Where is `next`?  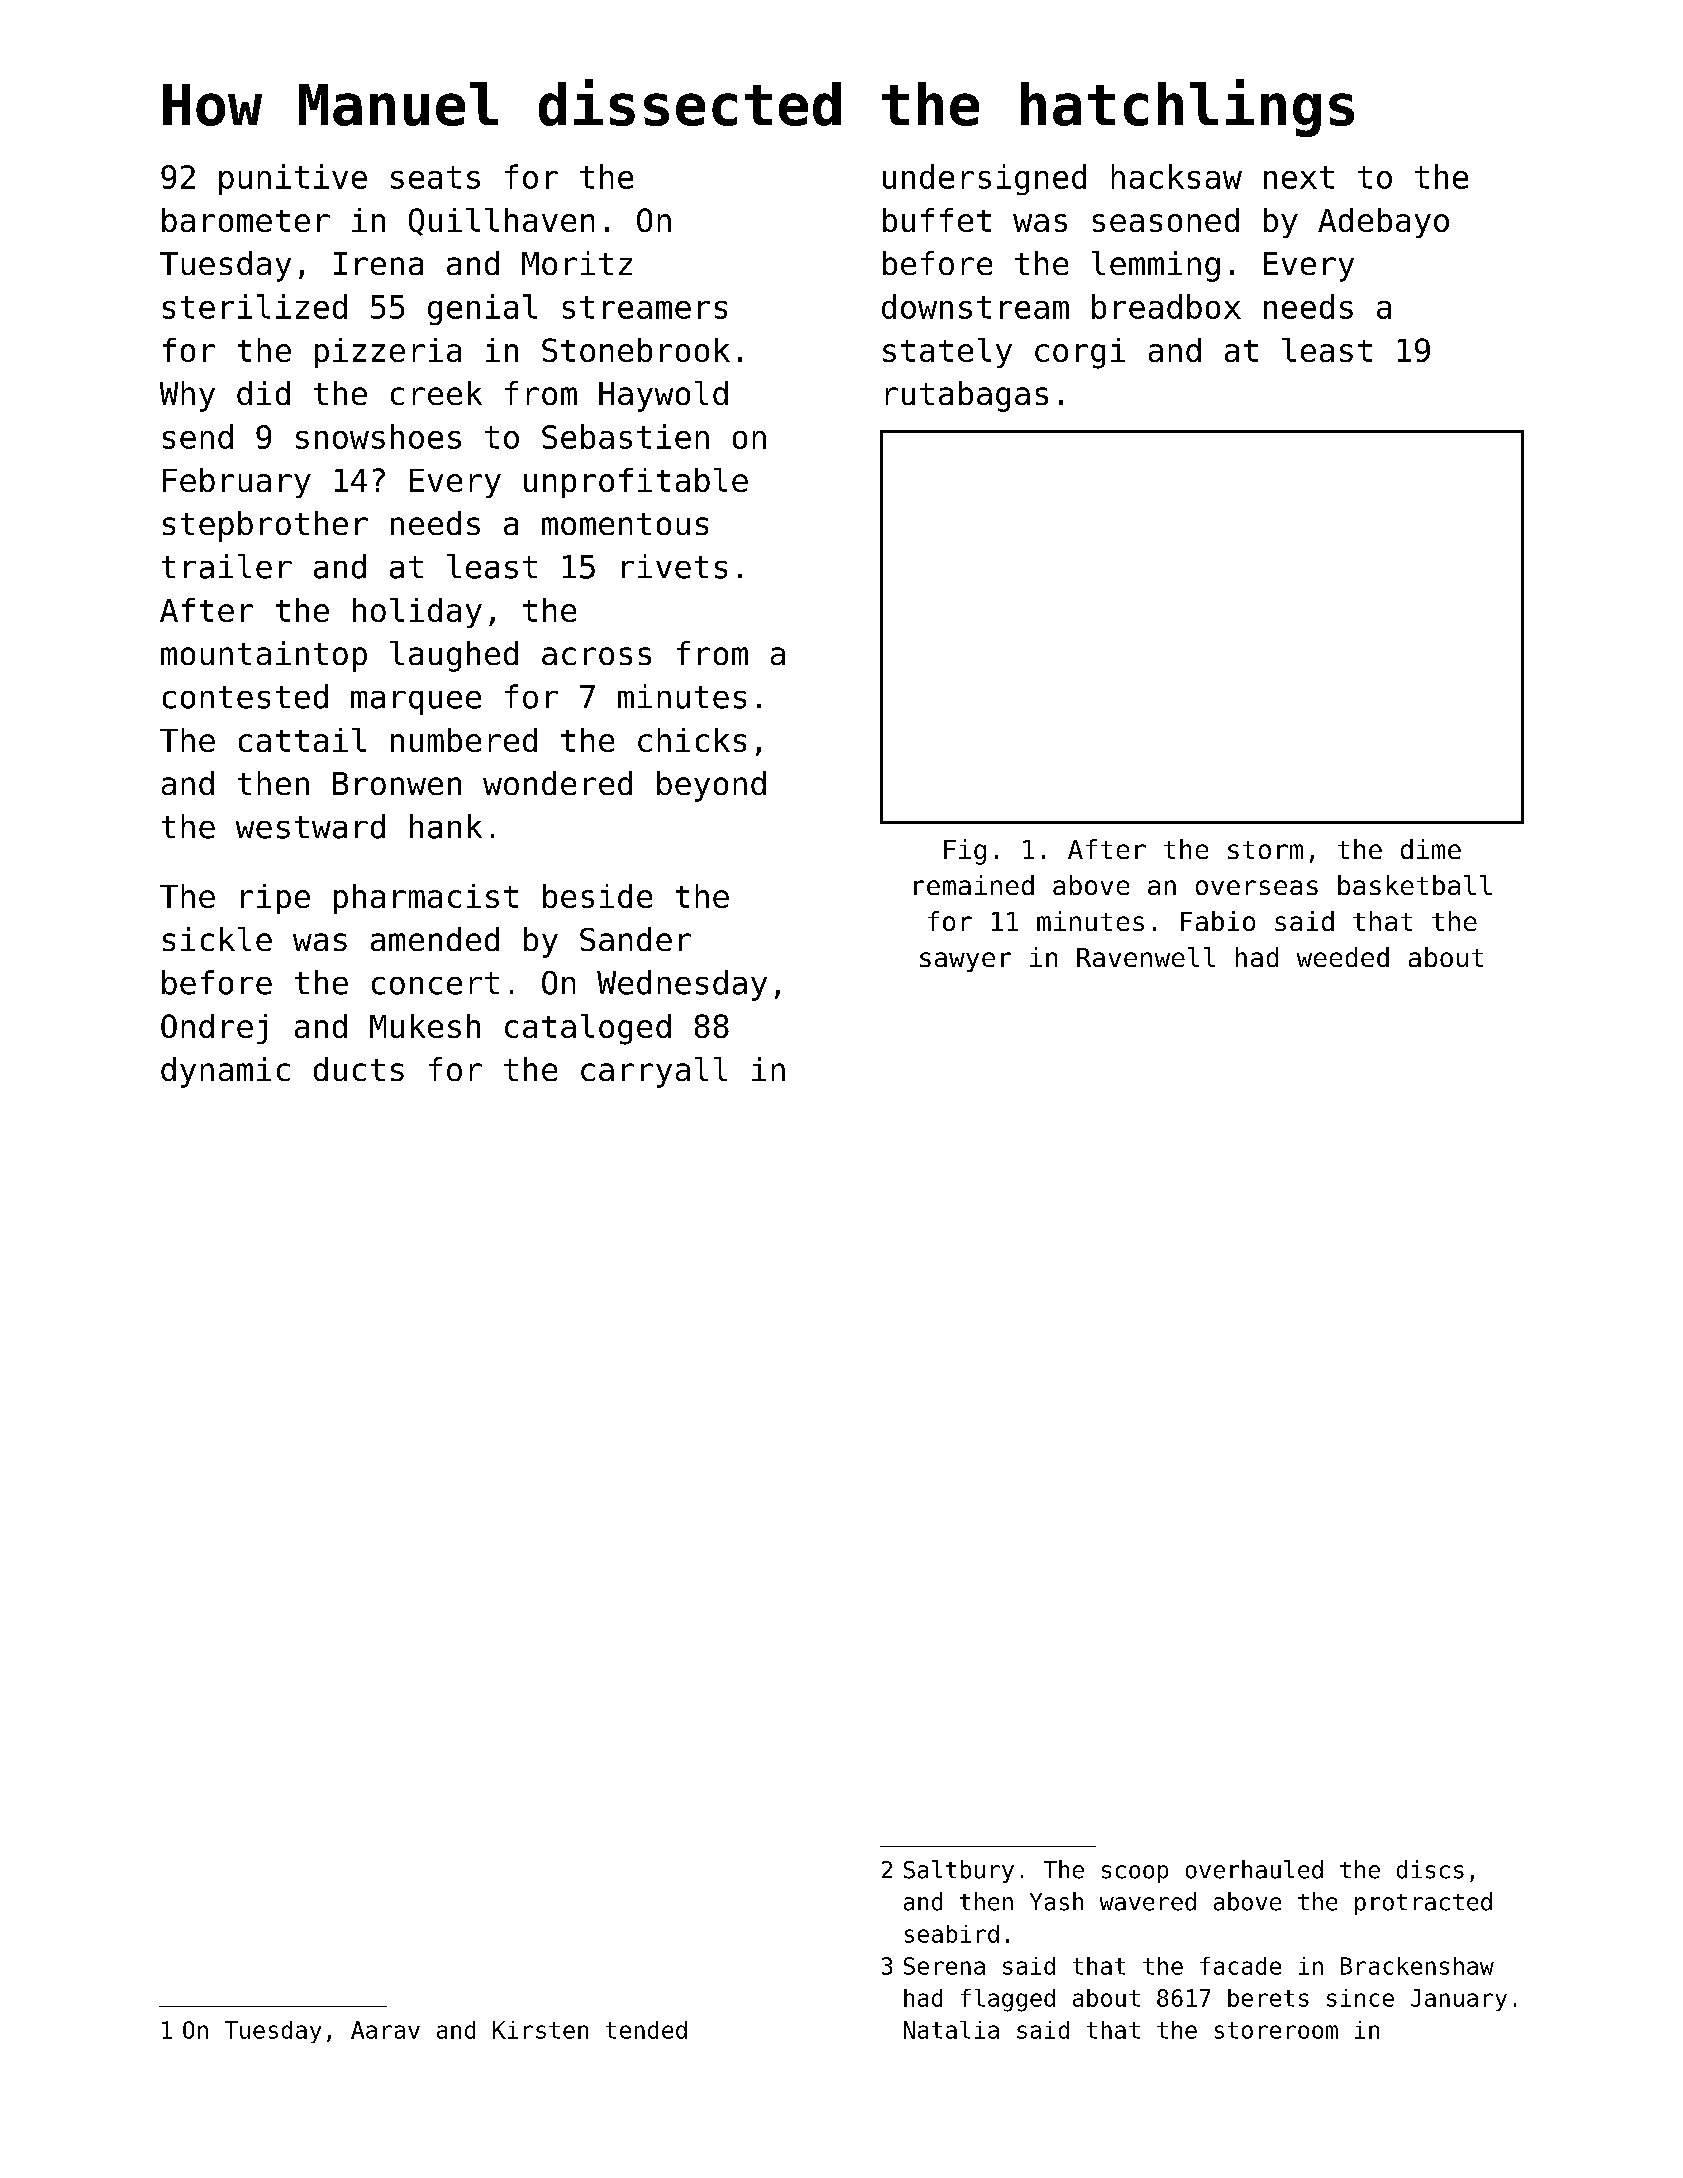
next is located at coordinates (1299, 177).
